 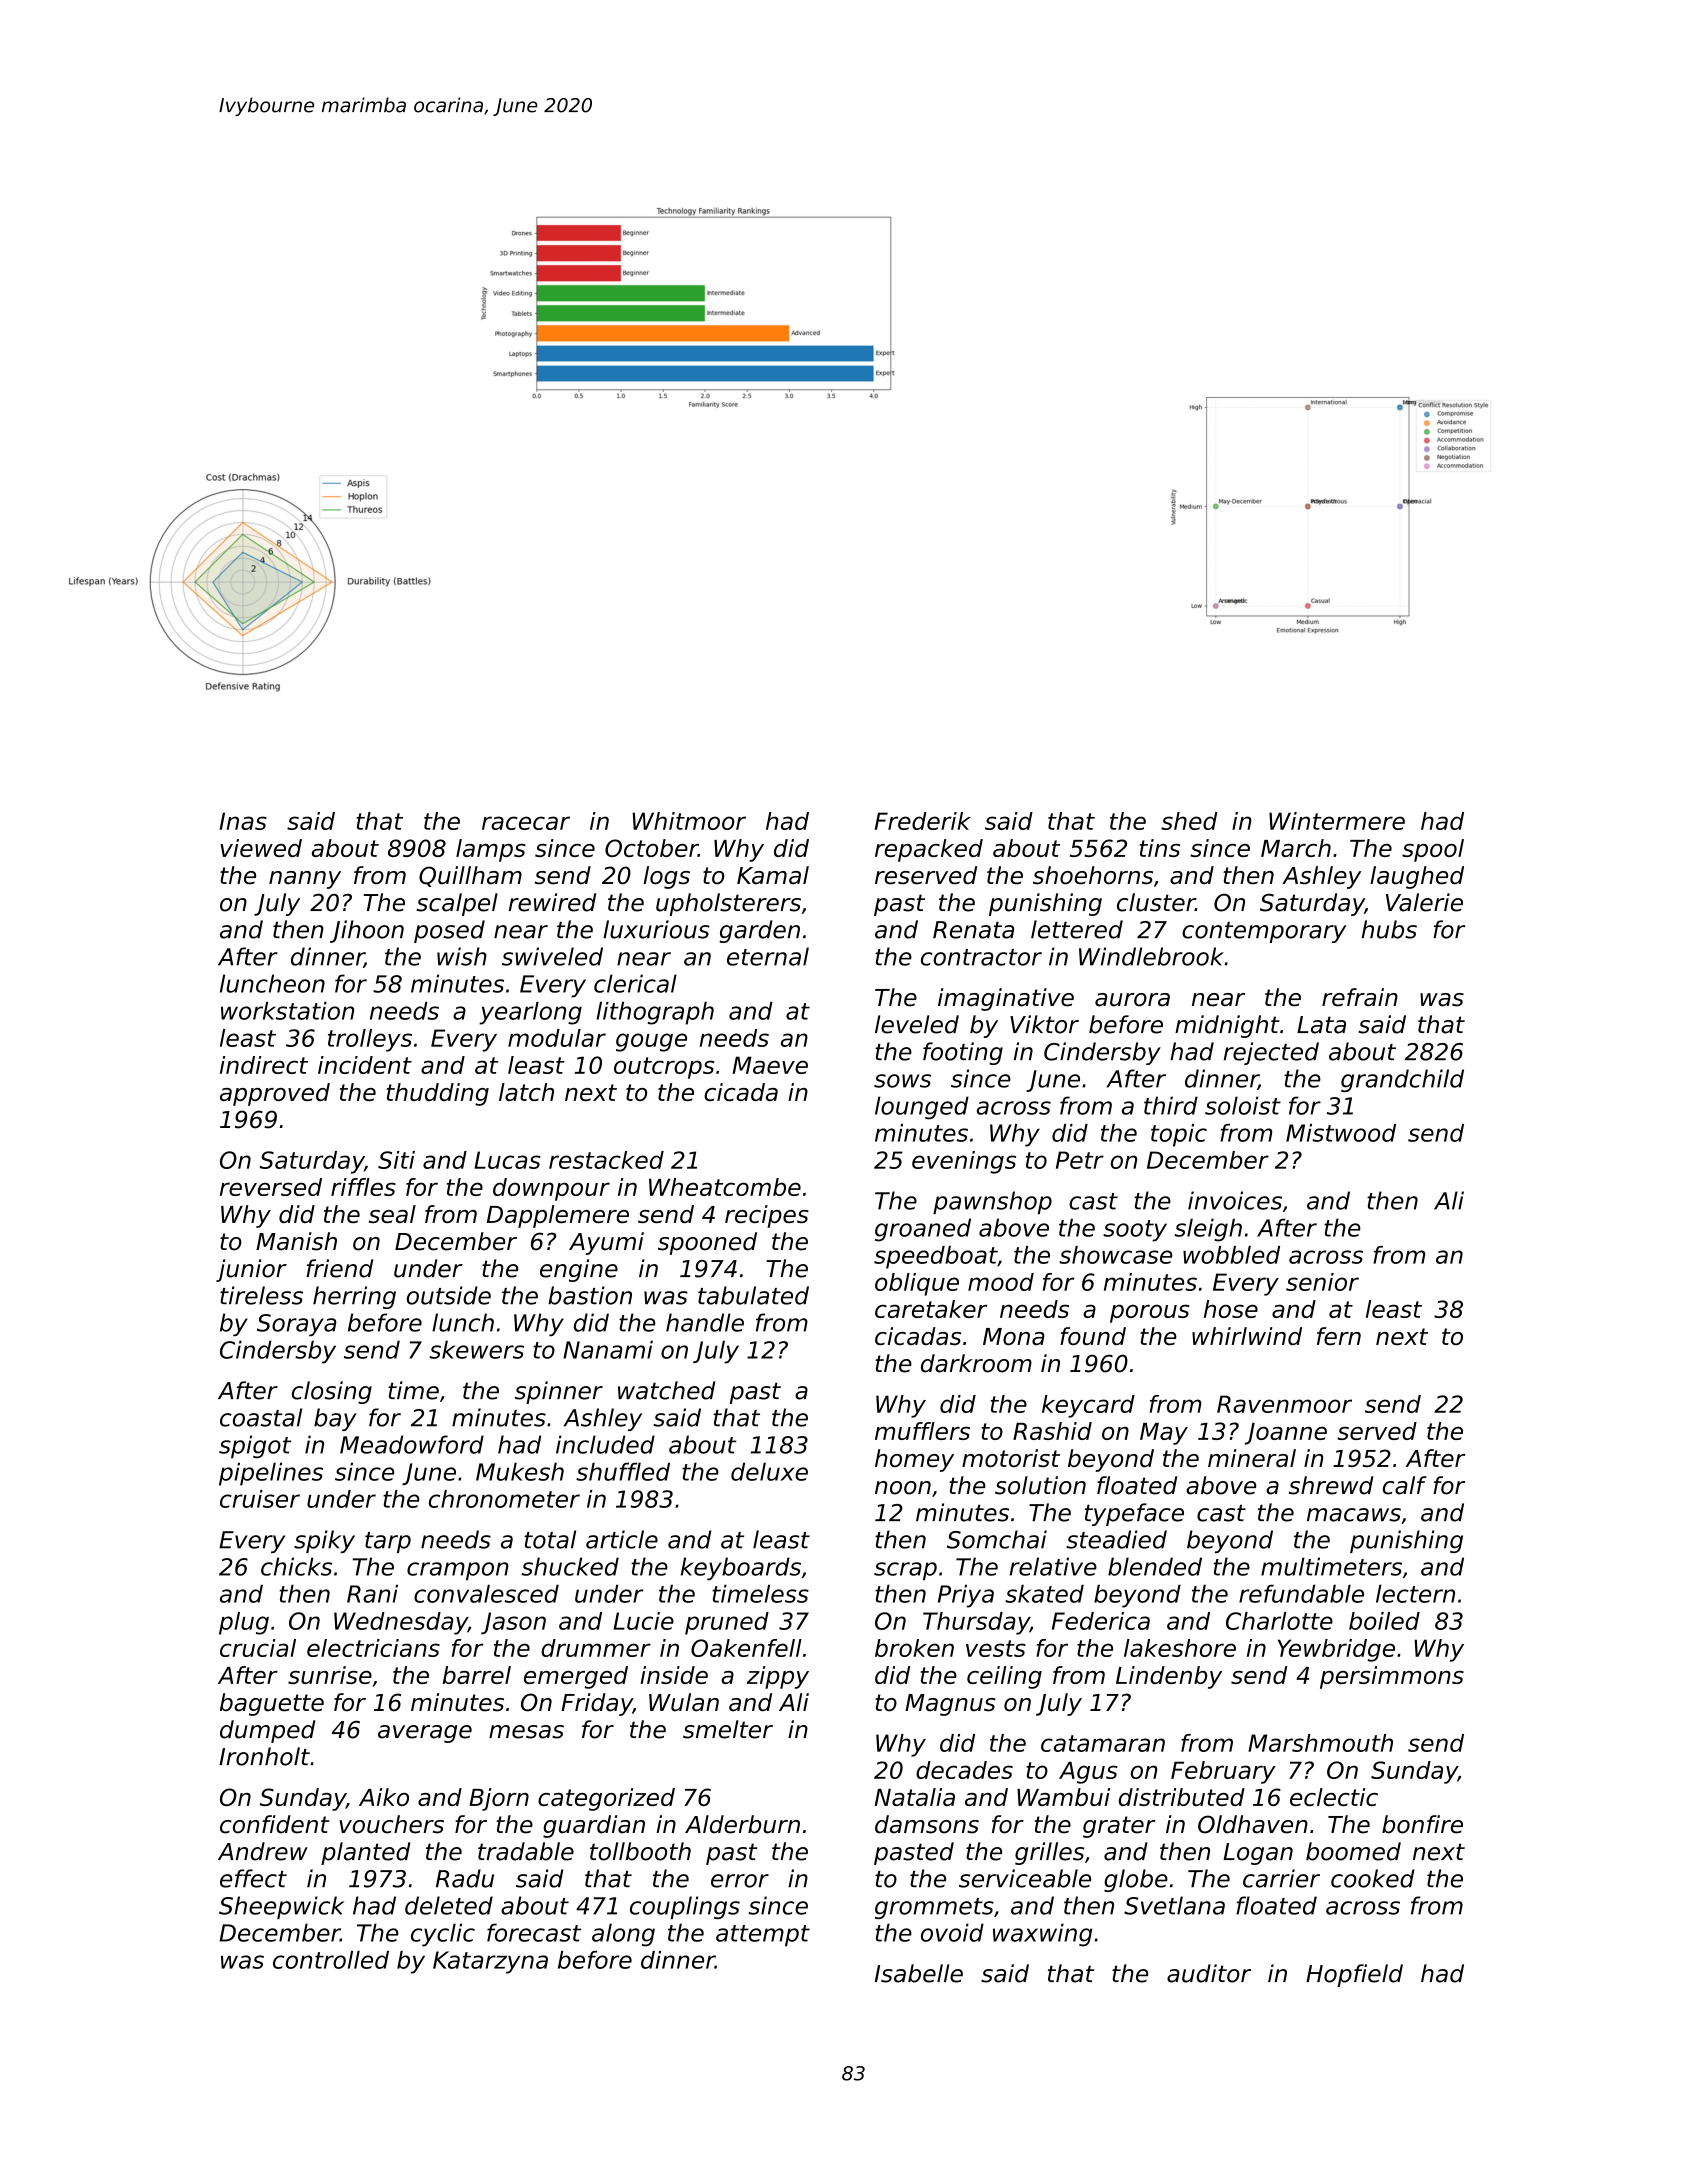 I want to click on scrap, so click(x=905, y=1571).
